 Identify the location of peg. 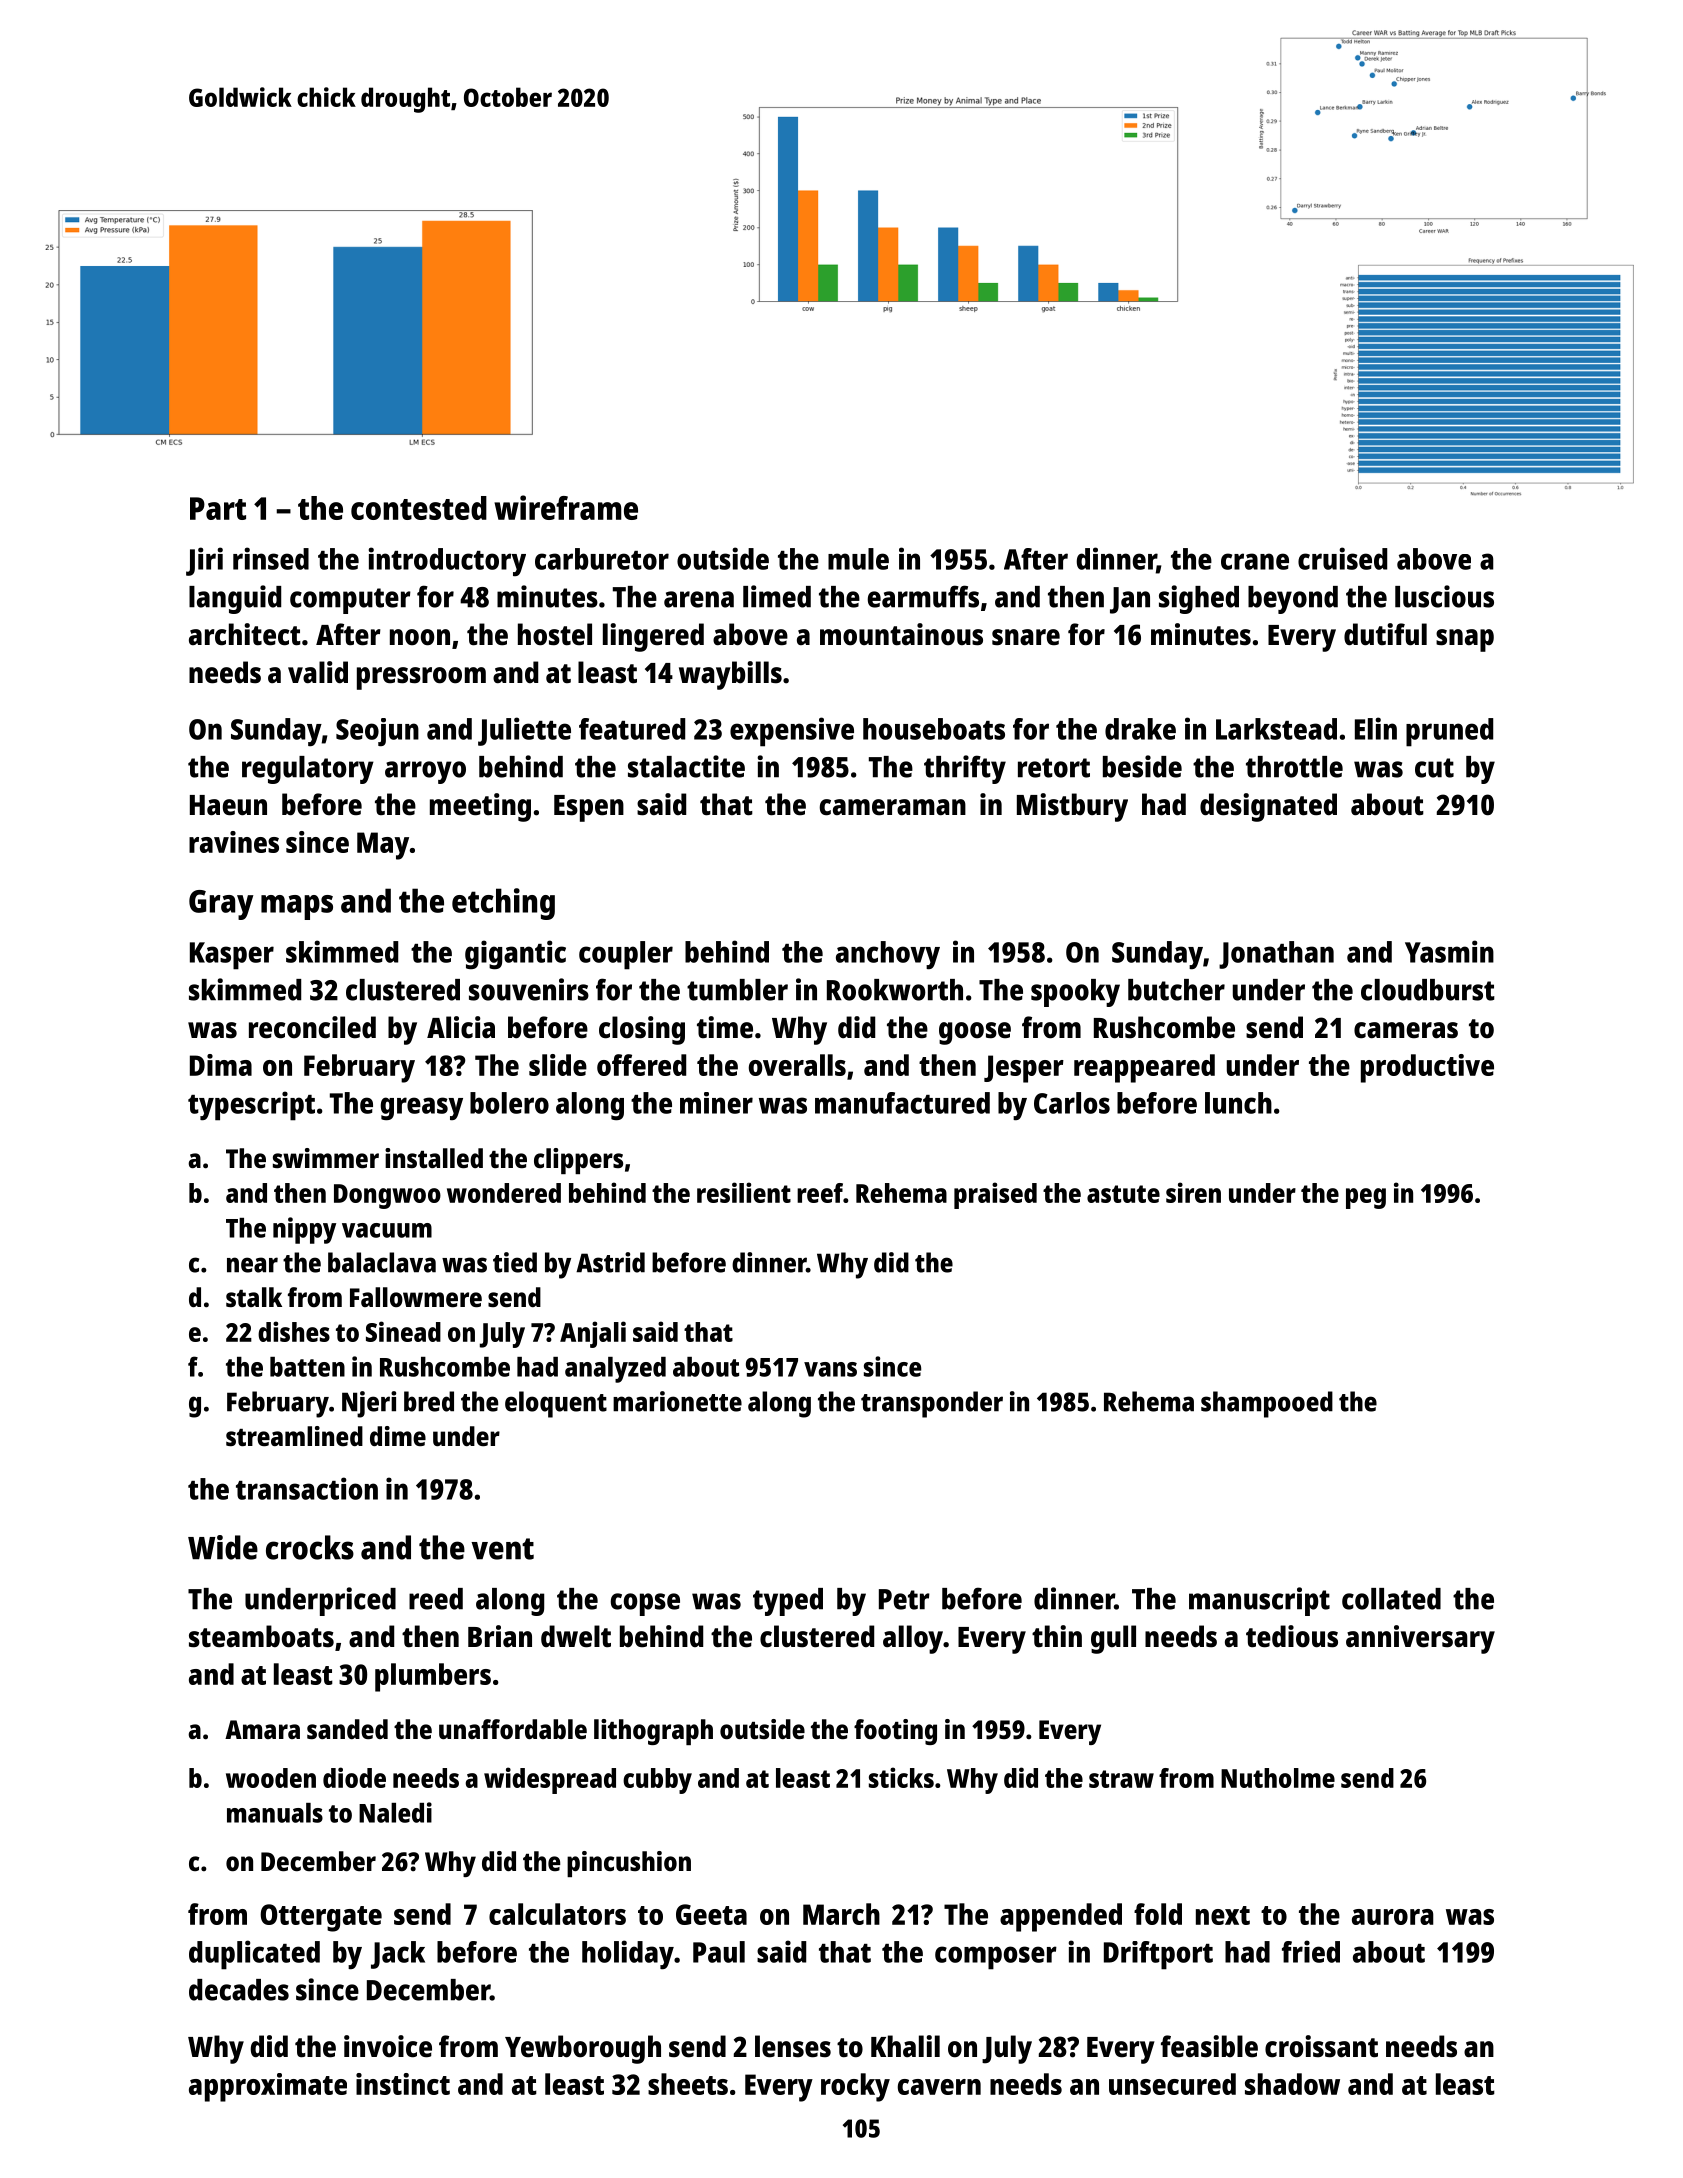
(1366, 1198).
